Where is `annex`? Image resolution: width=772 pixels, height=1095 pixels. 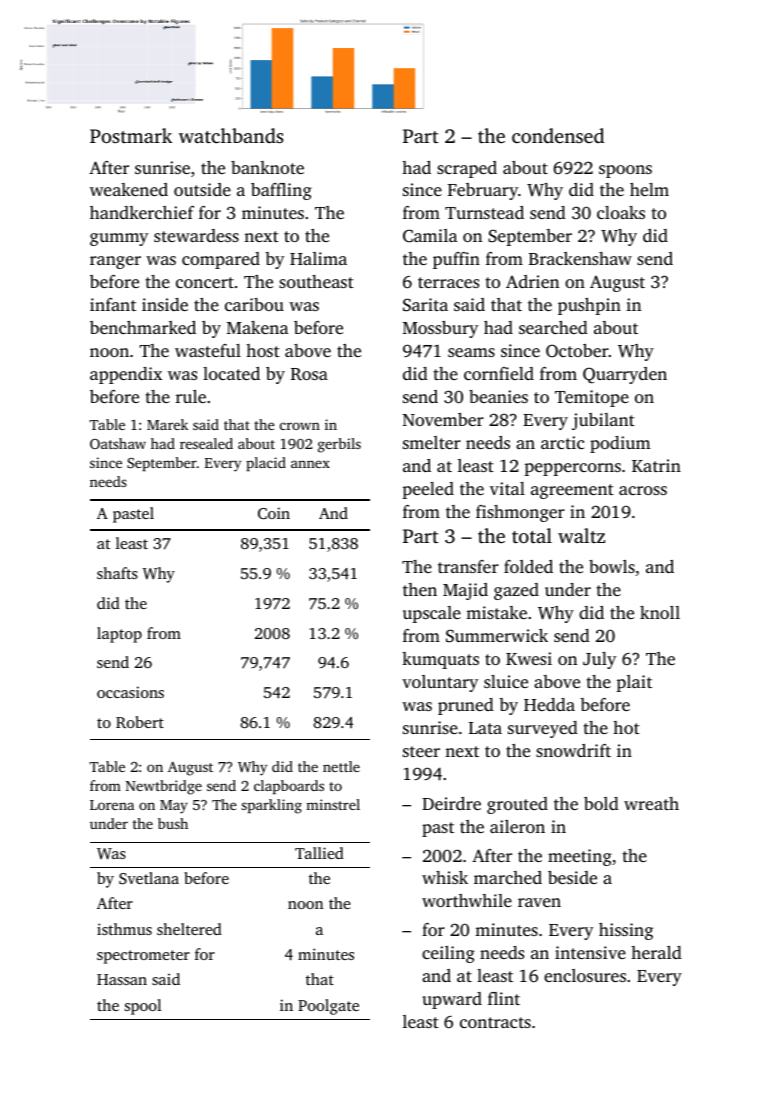
annex is located at coordinates (310, 464).
